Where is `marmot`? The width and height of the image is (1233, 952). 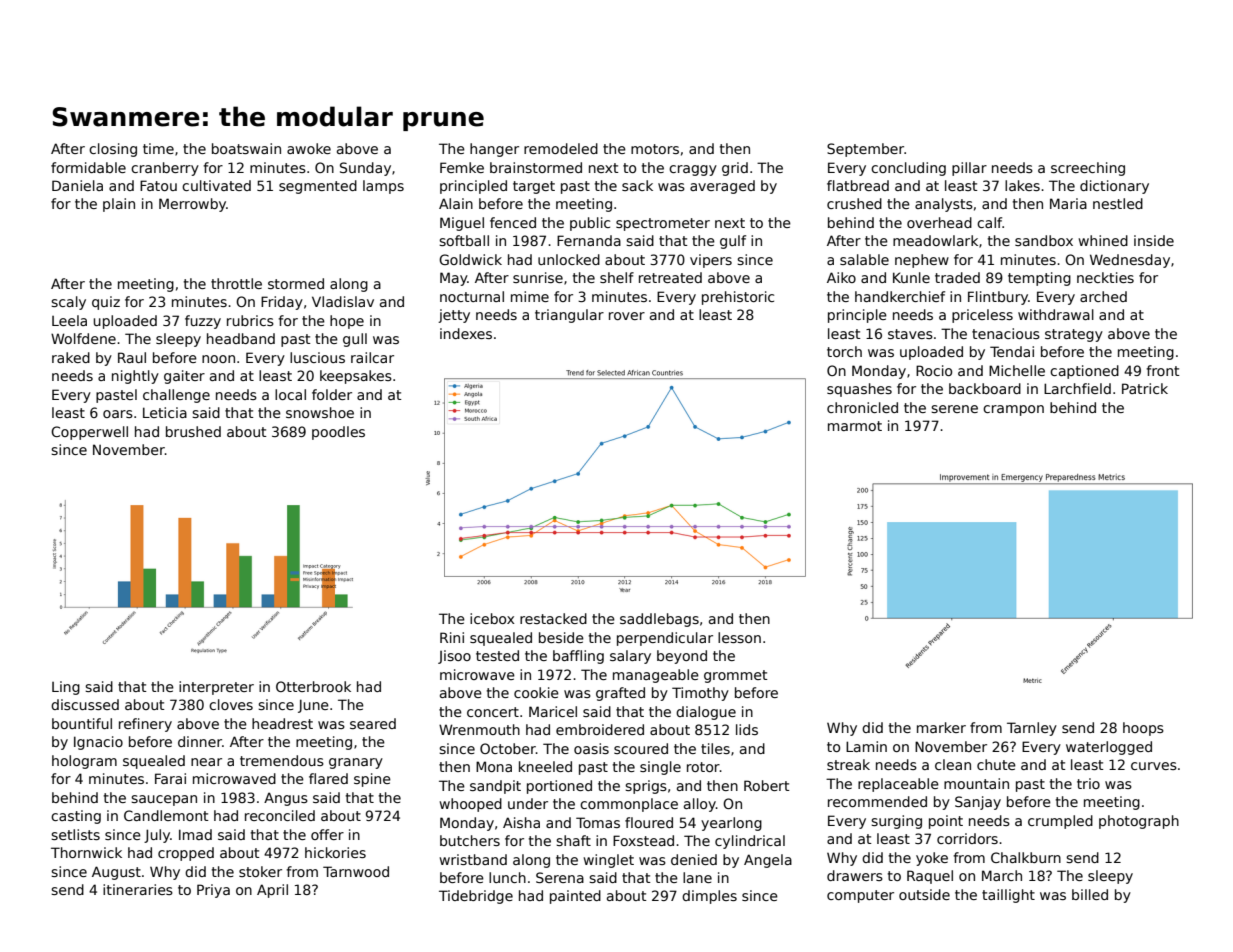 marmot is located at coordinates (855, 426).
